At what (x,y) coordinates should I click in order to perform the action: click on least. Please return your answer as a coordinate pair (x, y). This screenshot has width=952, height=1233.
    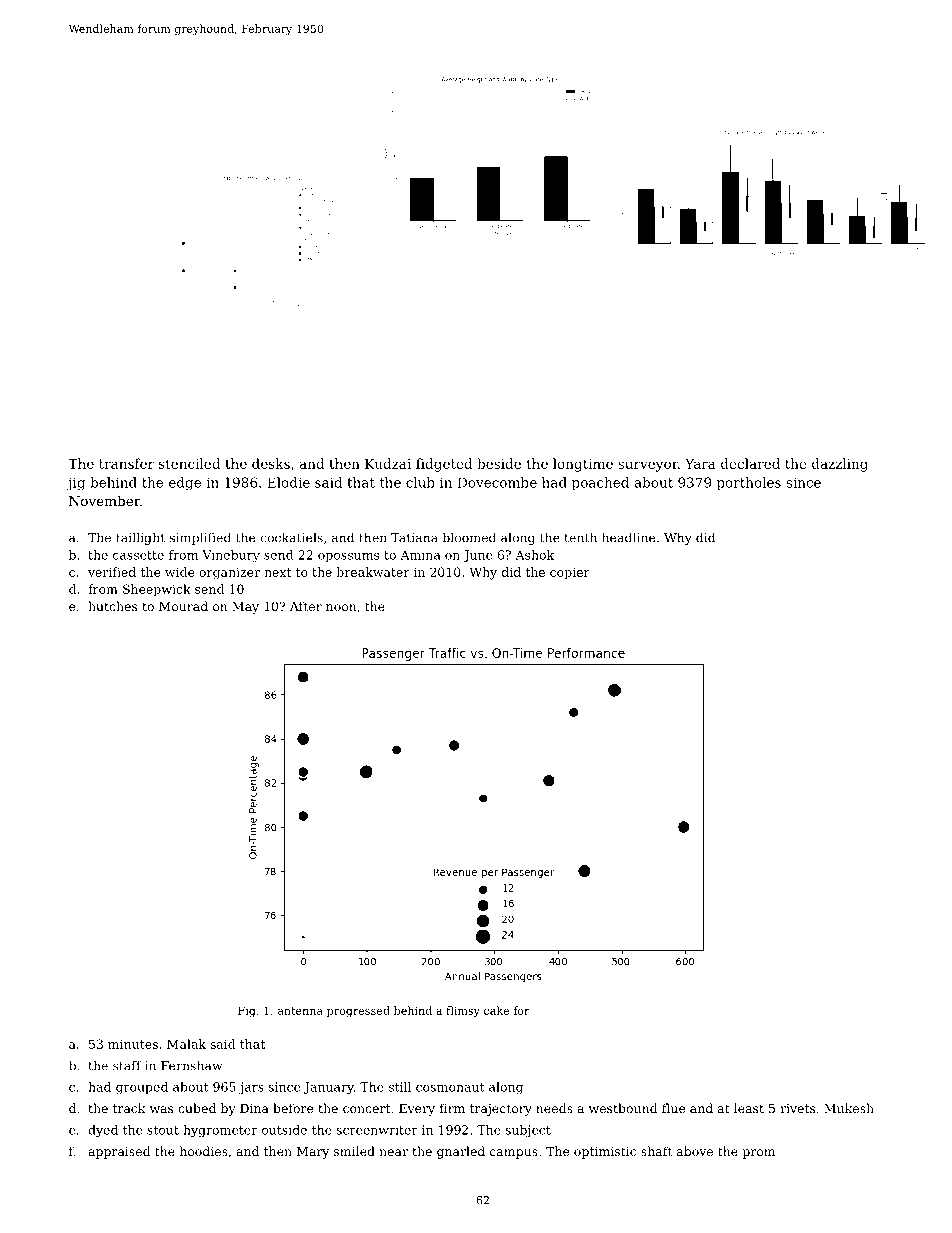
    Looking at the image, I should click on (749, 1108).
